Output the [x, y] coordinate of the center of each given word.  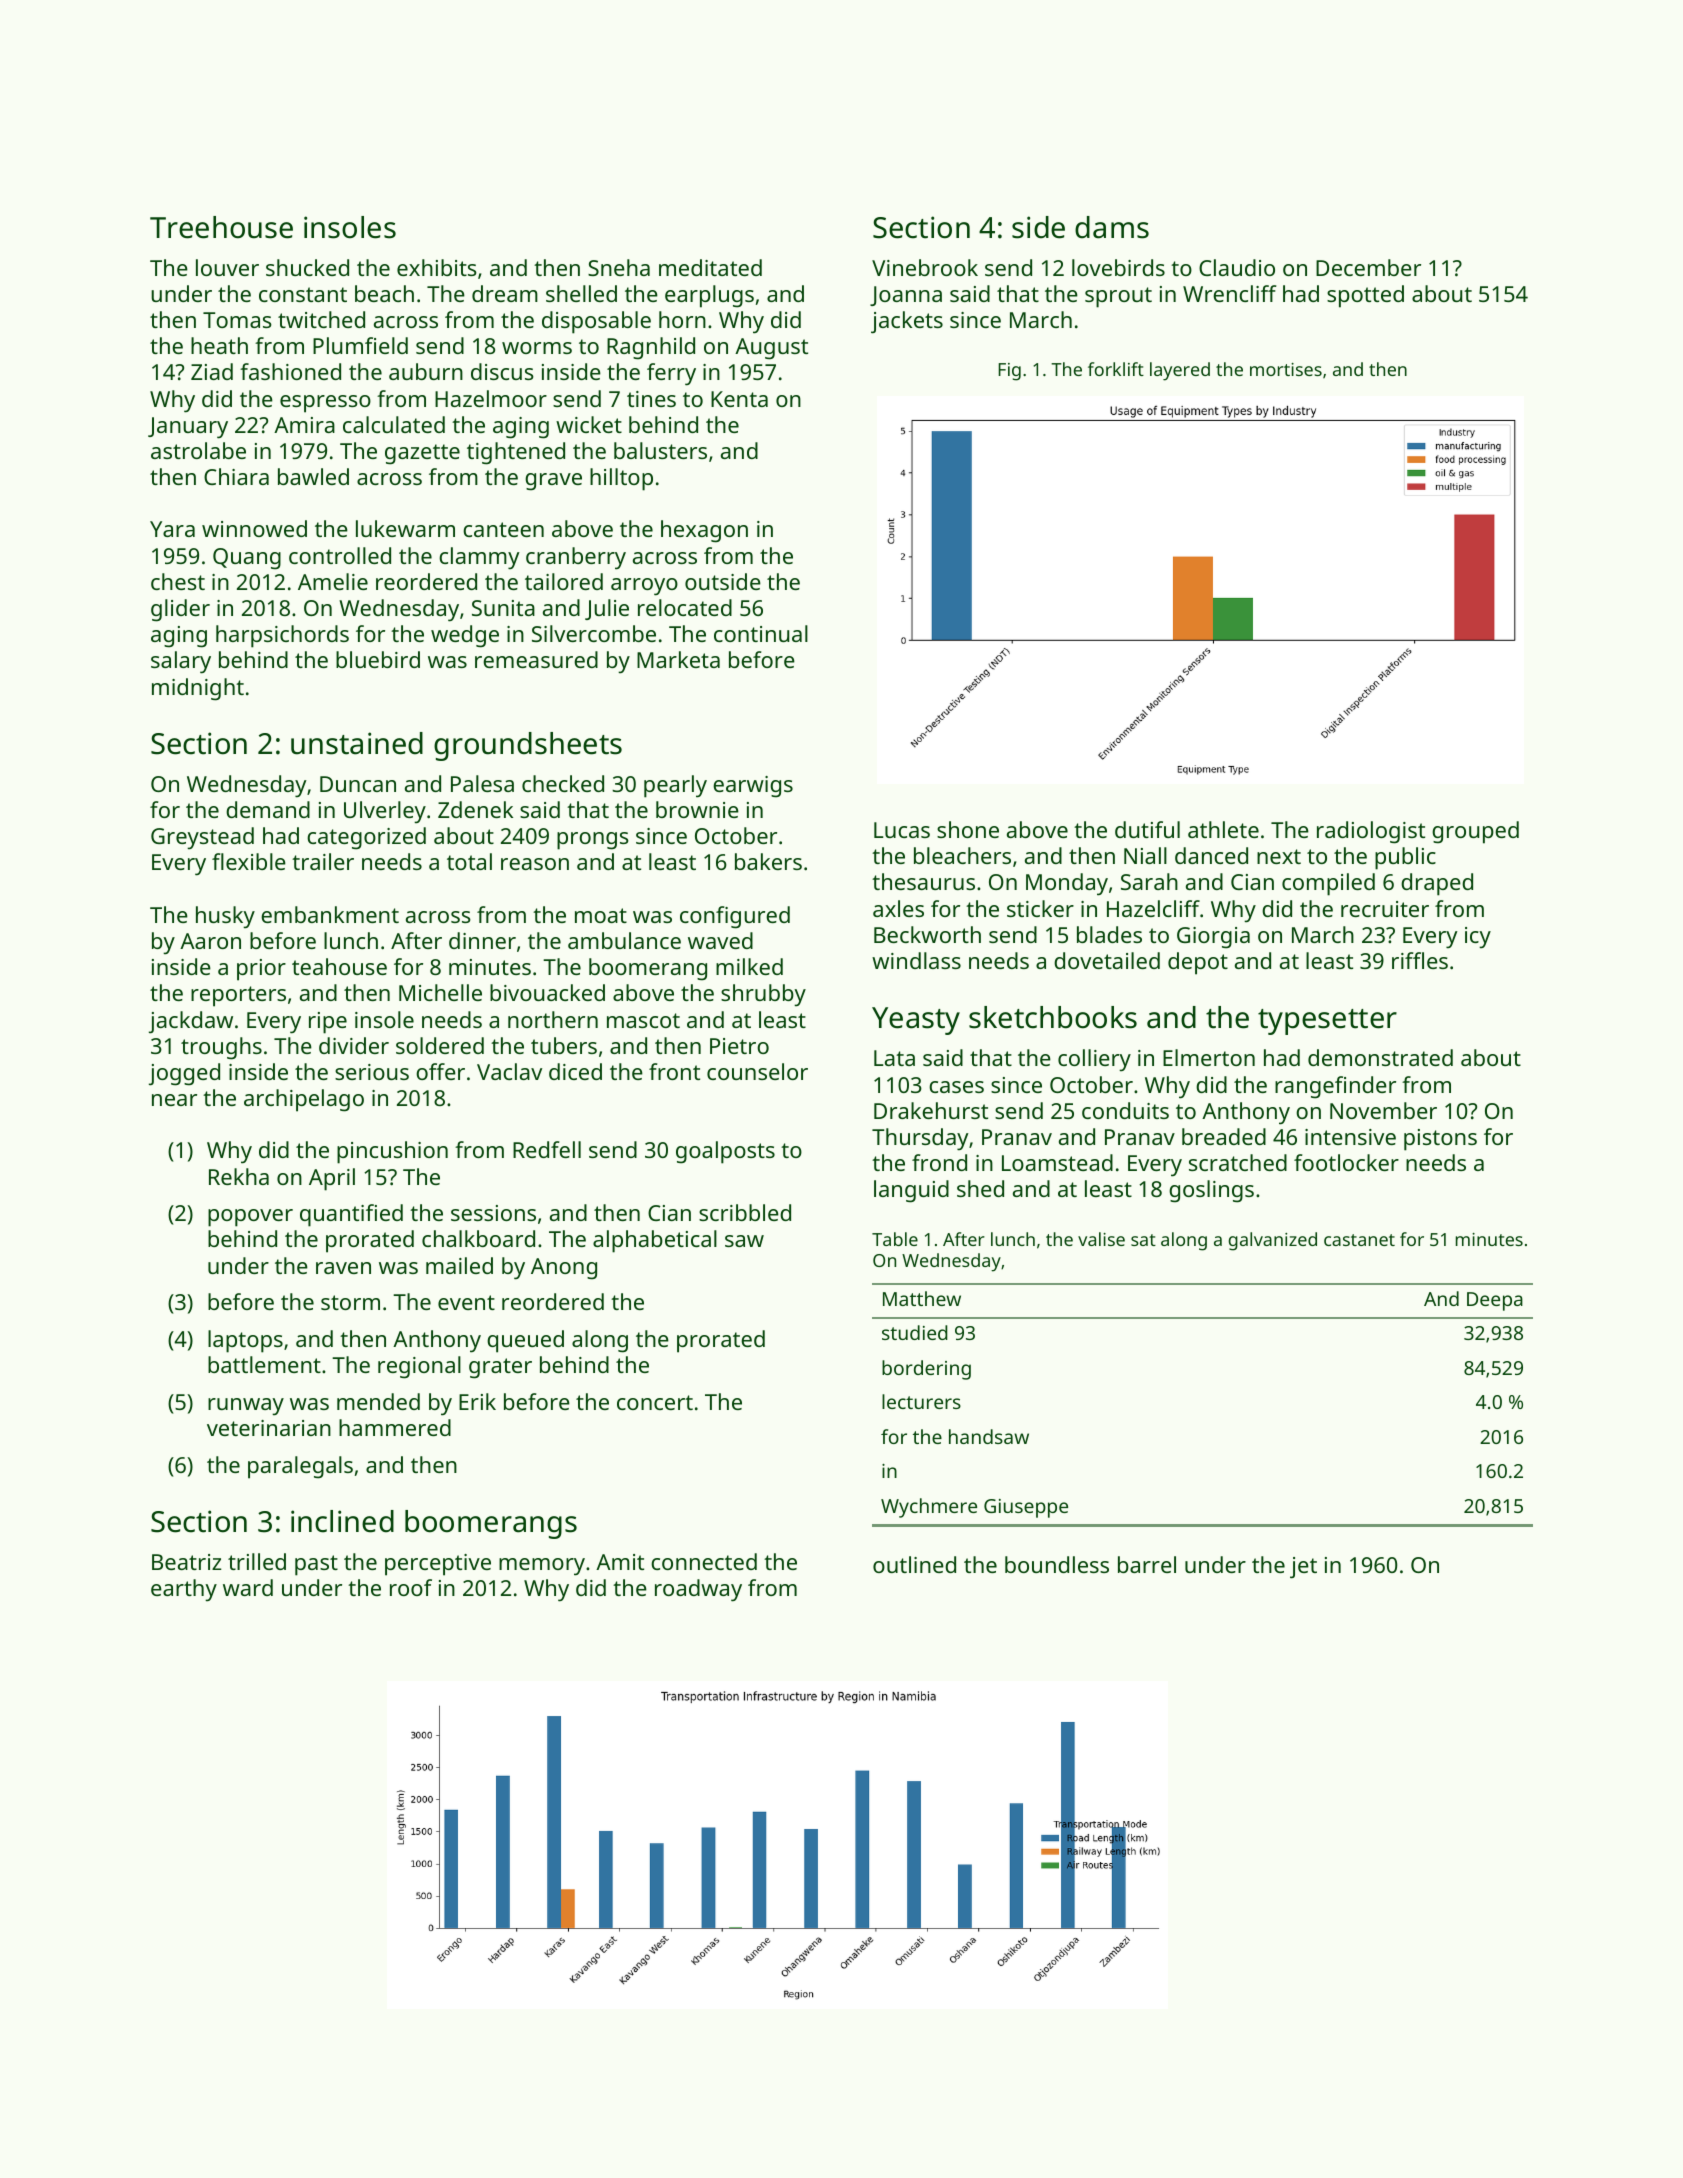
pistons [1440, 1140]
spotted [1365, 296]
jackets [907, 322]
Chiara [236, 476]
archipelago [304, 1100]
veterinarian [269, 1428]
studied [915, 1332]
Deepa [1495, 1301]
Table [895, 1239]
